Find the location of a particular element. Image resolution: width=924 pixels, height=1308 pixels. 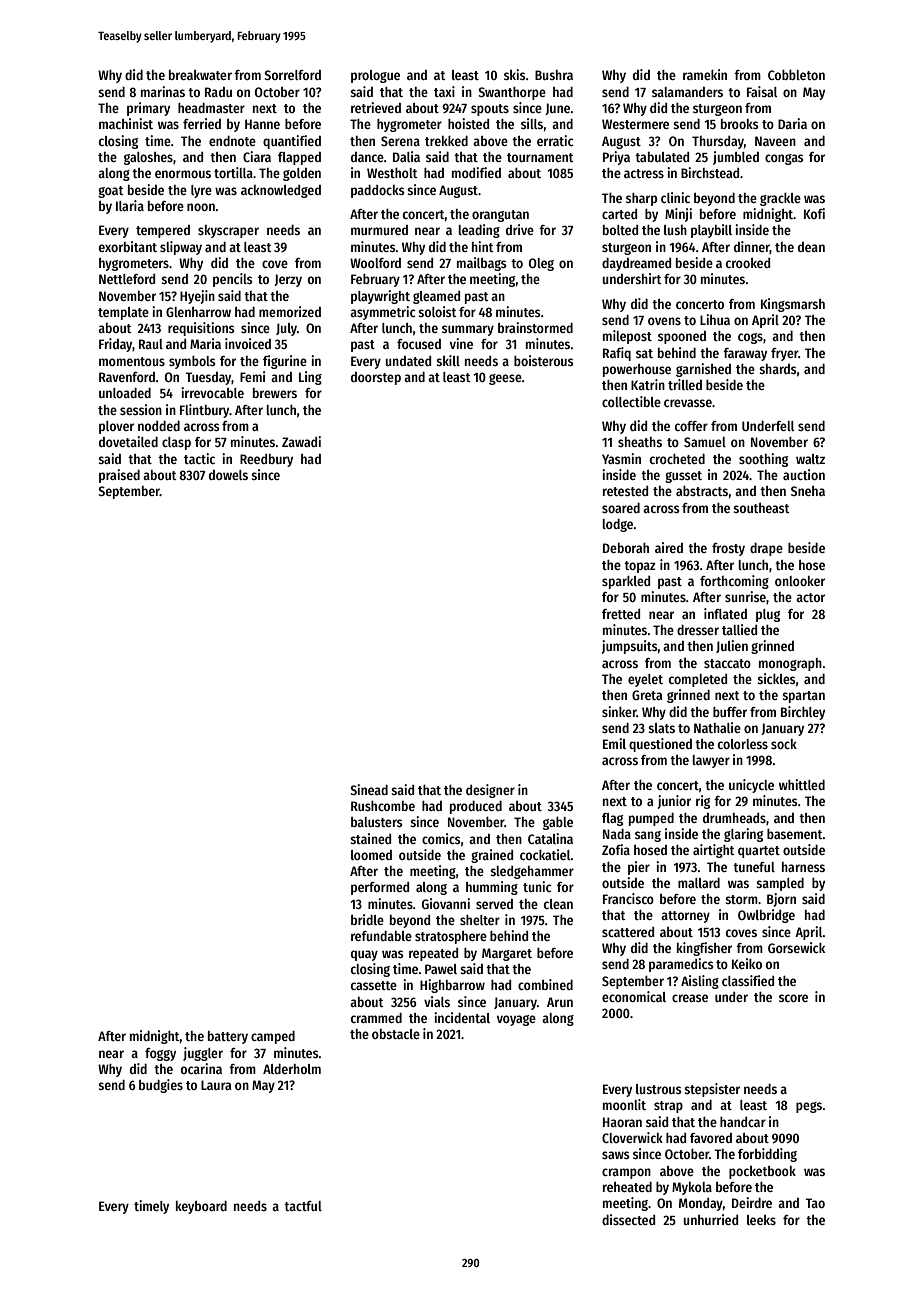

crooked is located at coordinates (748, 263).
